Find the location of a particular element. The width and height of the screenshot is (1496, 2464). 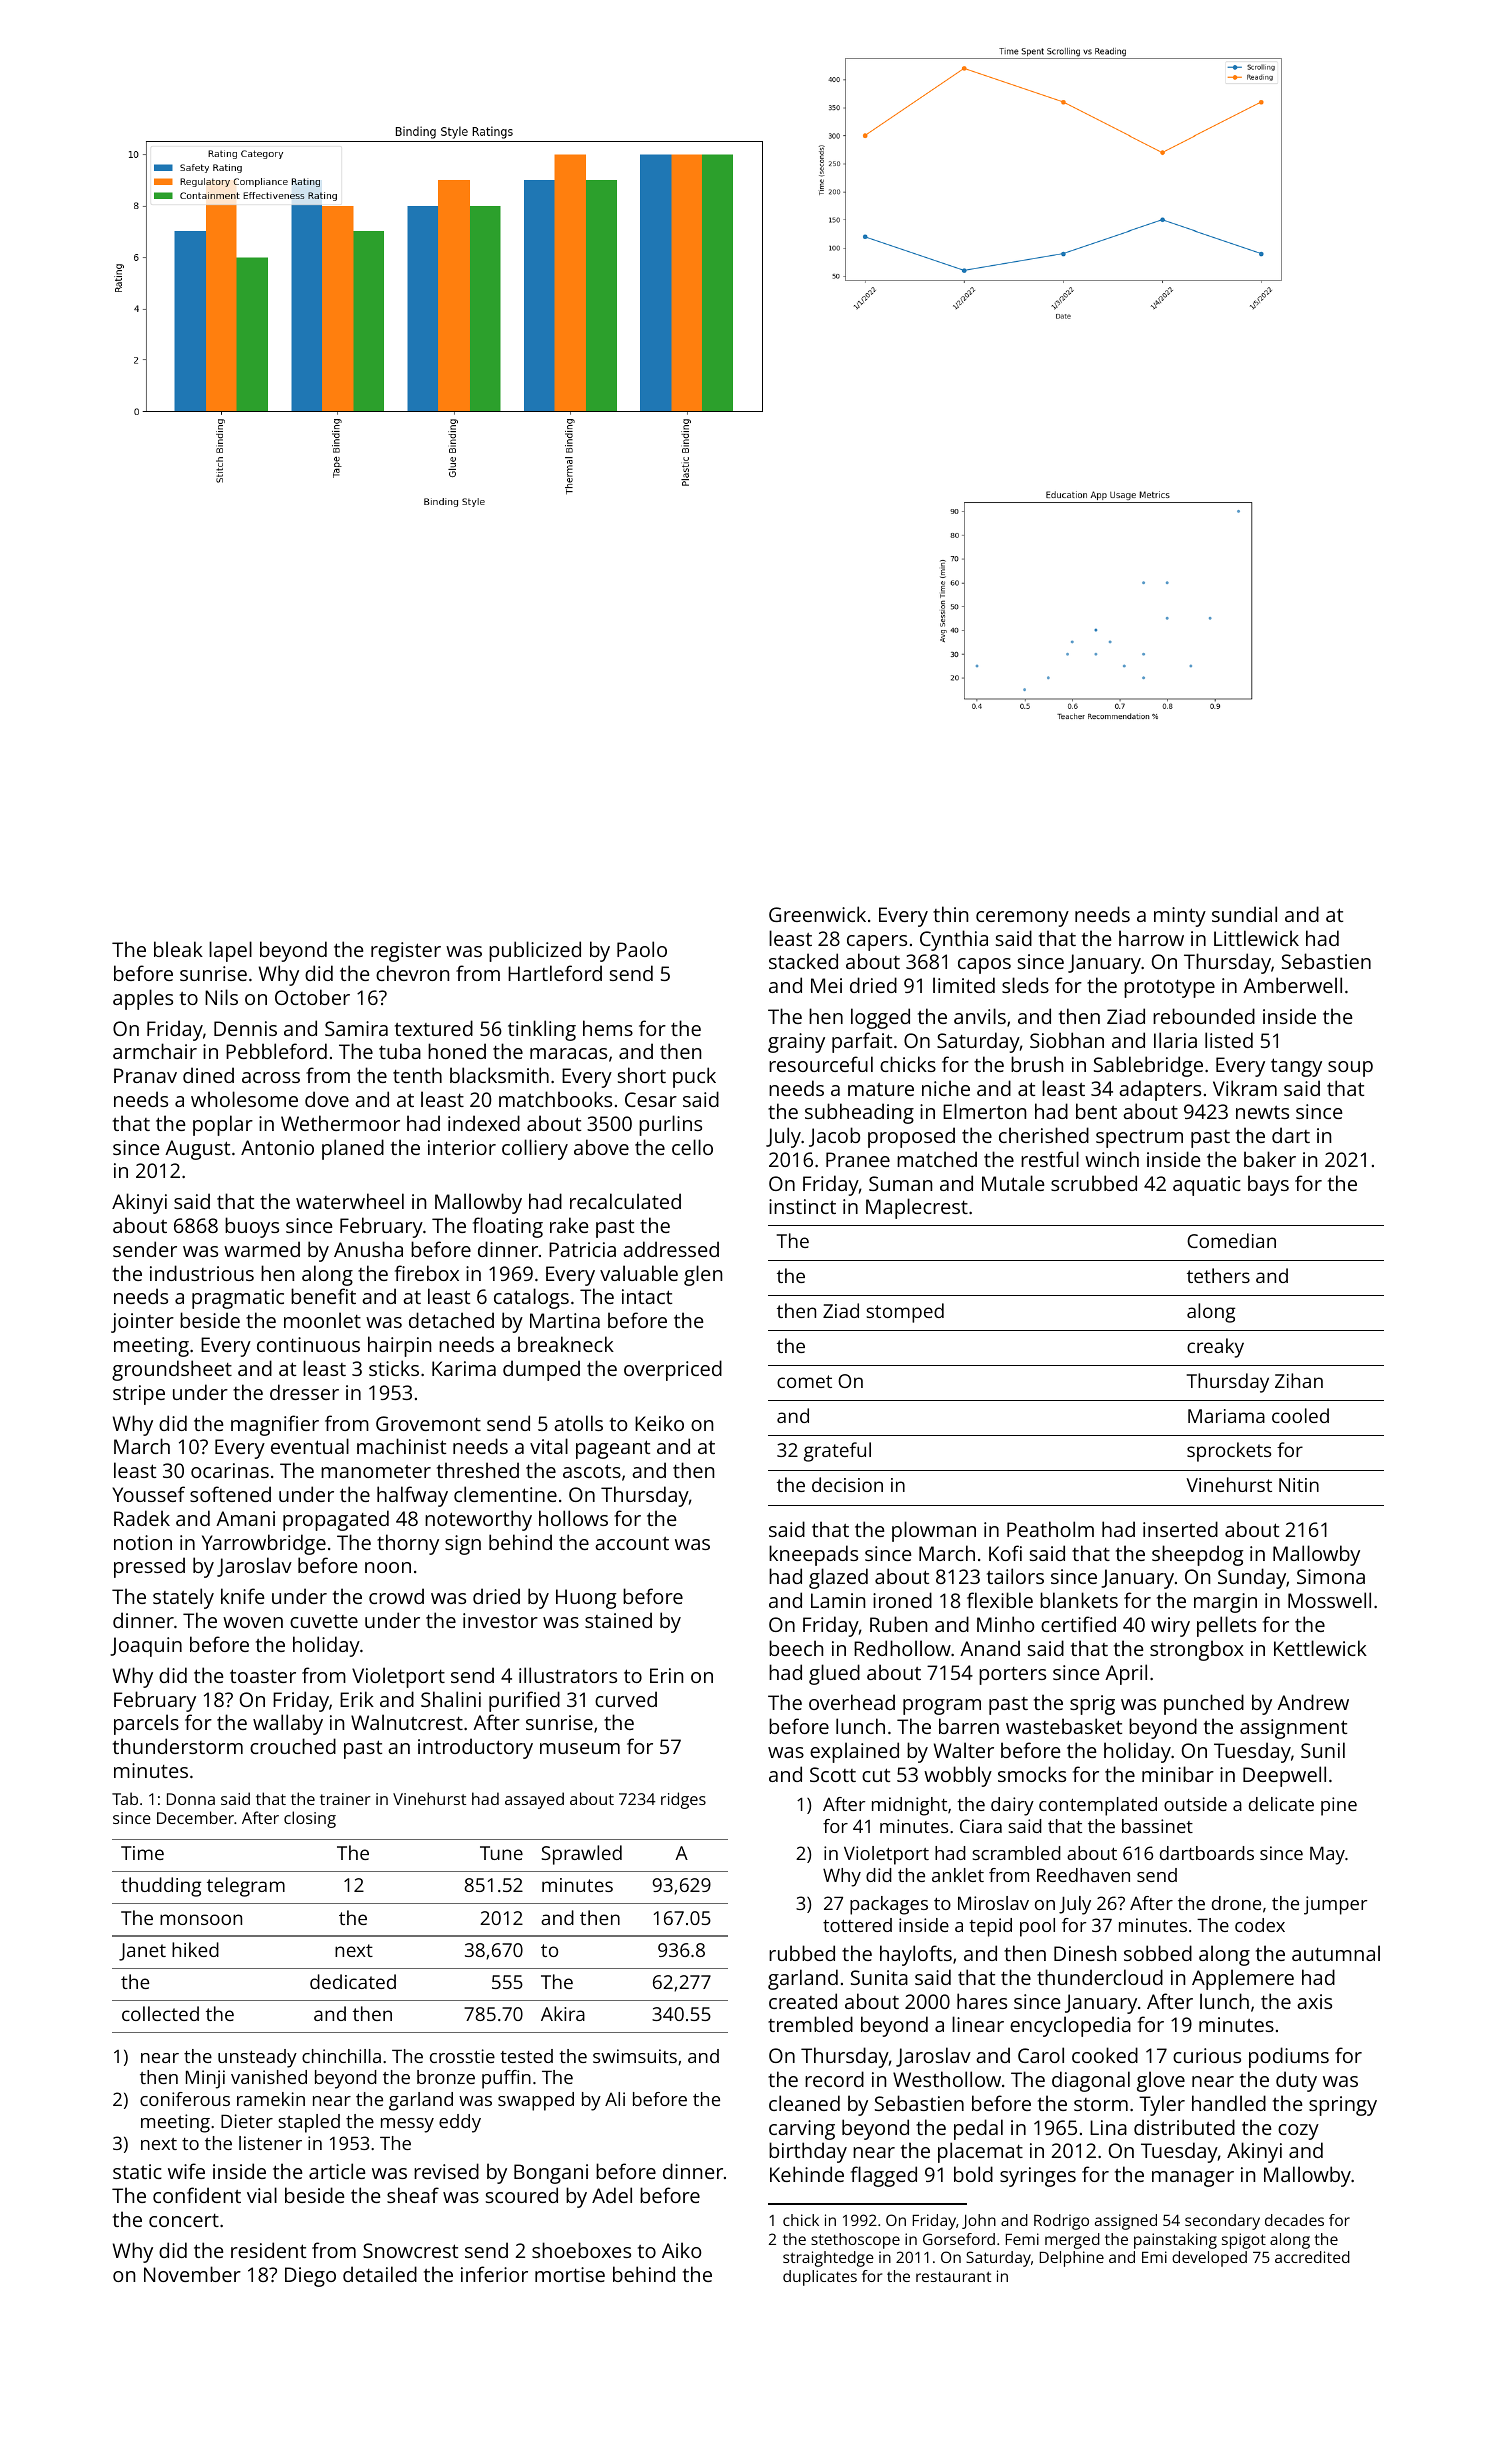

Anusha is located at coordinates (368, 1249).
